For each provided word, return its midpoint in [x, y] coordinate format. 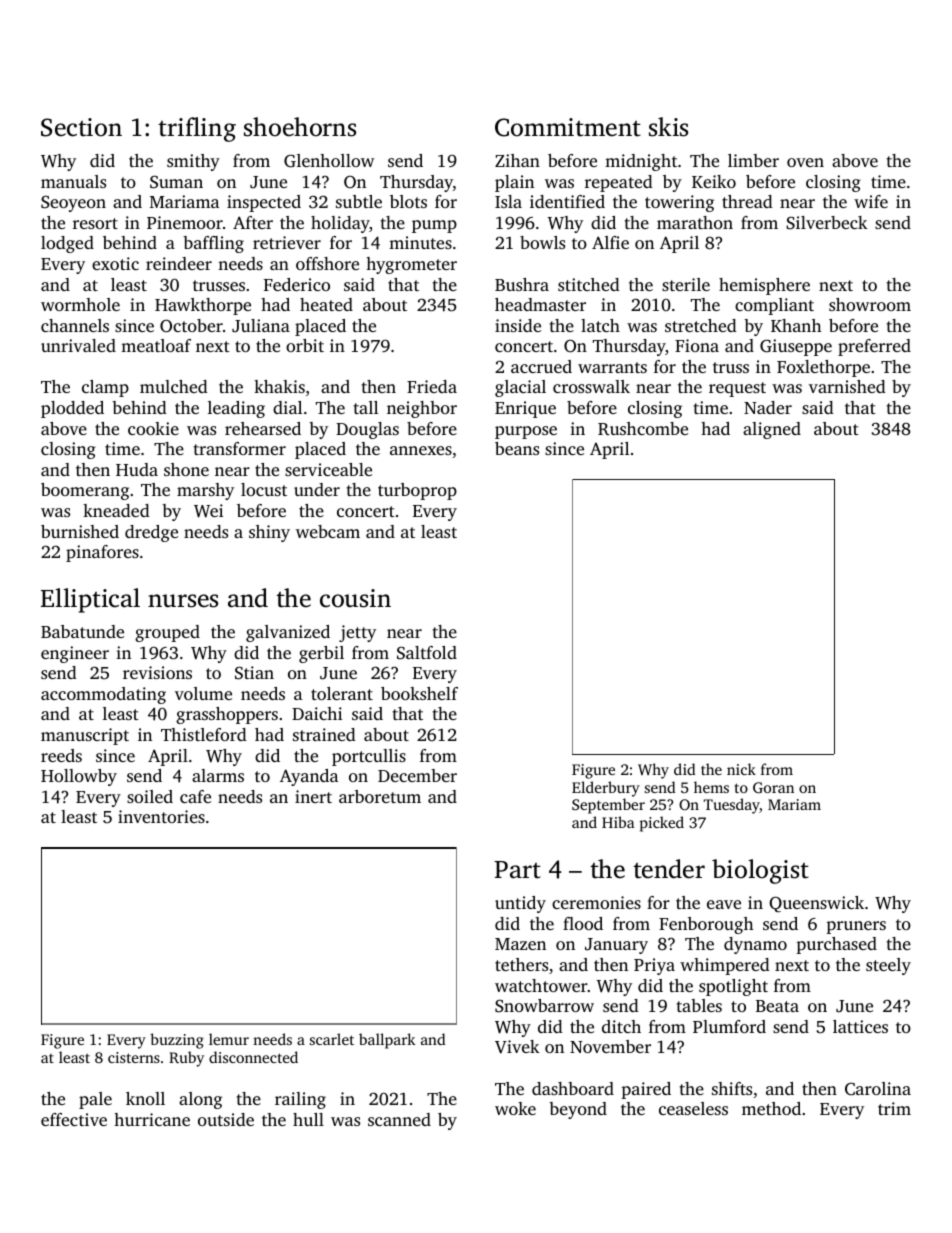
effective [74, 1119]
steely [888, 966]
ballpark [387, 1041]
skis [668, 127]
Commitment [568, 127]
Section [81, 127]
